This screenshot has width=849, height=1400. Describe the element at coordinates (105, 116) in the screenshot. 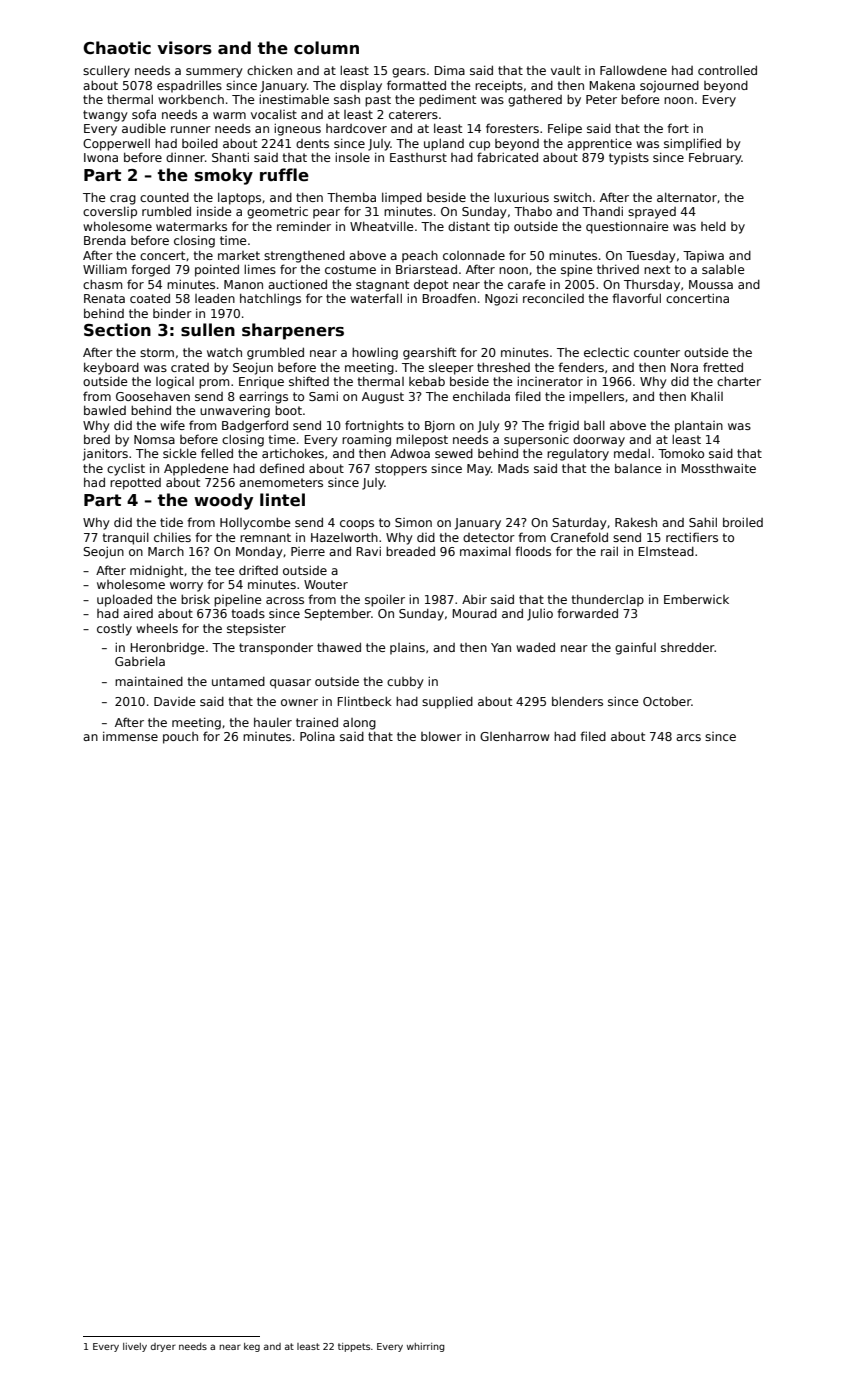

I see `twangy` at that location.
